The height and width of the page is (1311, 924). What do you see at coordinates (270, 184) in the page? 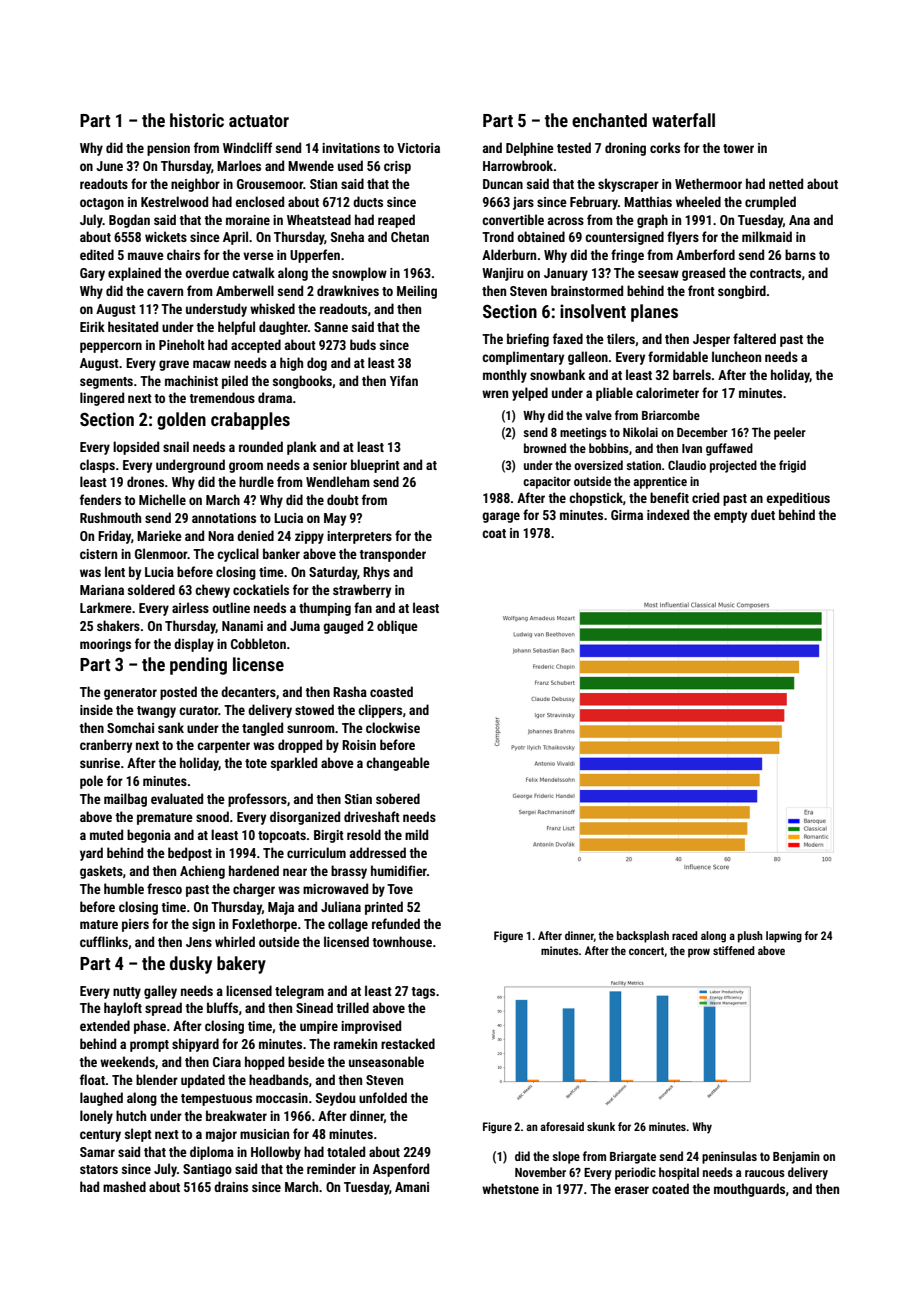
I see `Grousemoor` at bounding box center [270, 184].
